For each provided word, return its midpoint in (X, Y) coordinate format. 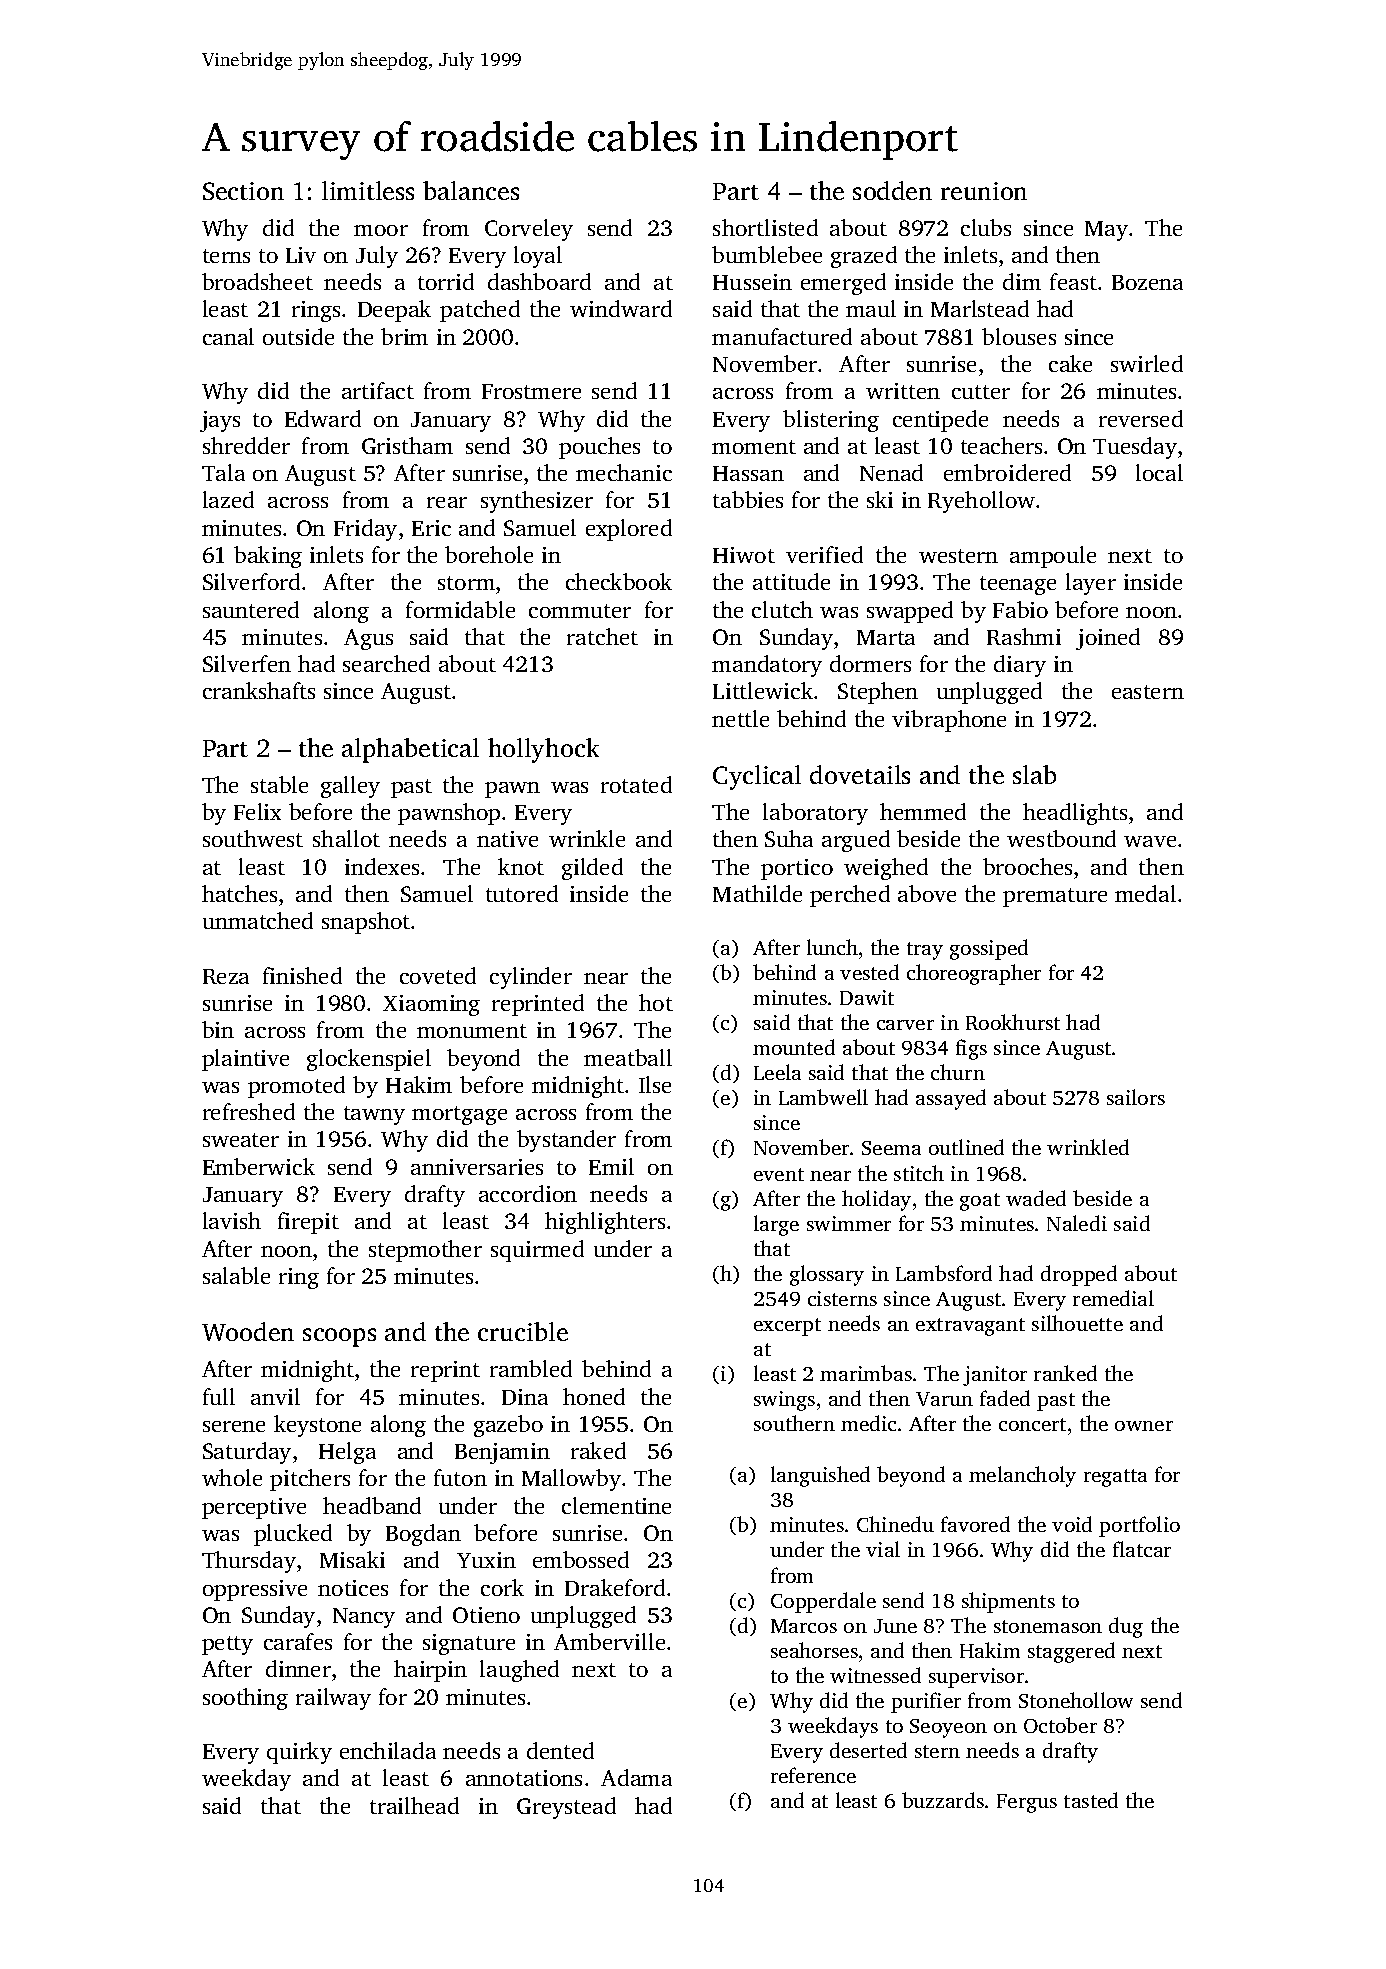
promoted (296, 1087)
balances (471, 190)
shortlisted (765, 227)
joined (1108, 639)
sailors (1136, 1097)
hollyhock (543, 750)
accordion (528, 1193)
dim (1022, 281)
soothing (245, 1699)
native (507, 839)
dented (560, 1750)
